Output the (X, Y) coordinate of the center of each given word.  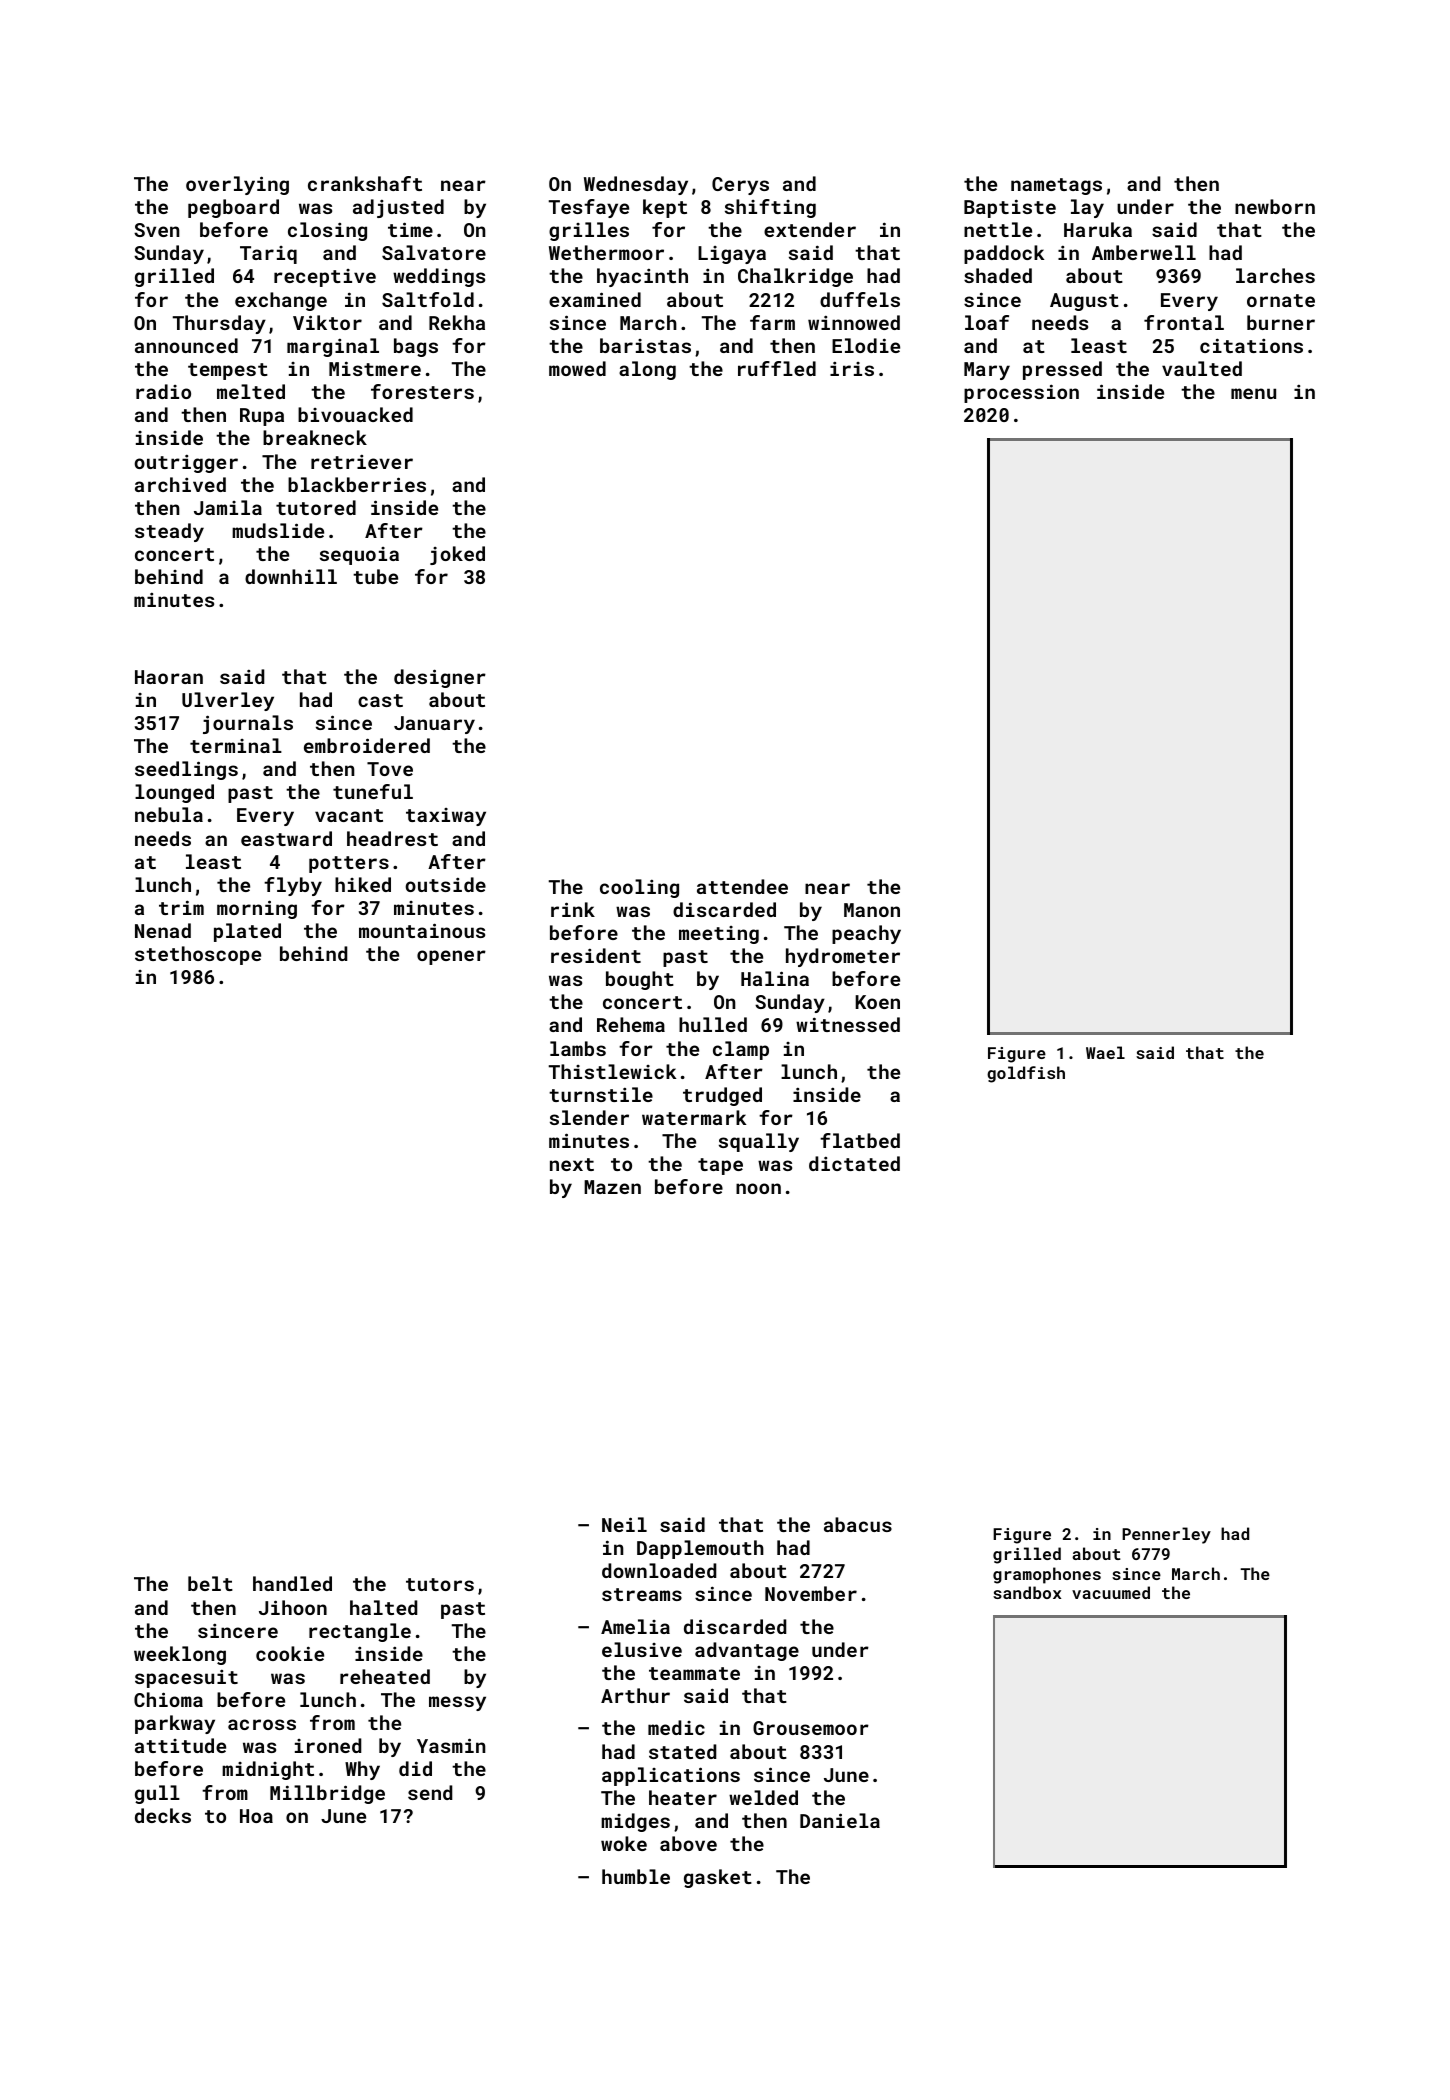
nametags (1056, 186)
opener (451, 957)
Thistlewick (613, 1071)
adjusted (398, 208)
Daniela (840, 1820)
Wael (1105, 1052)
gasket (718, 1878)
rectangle (360, 1632)
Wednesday (636, 185)
